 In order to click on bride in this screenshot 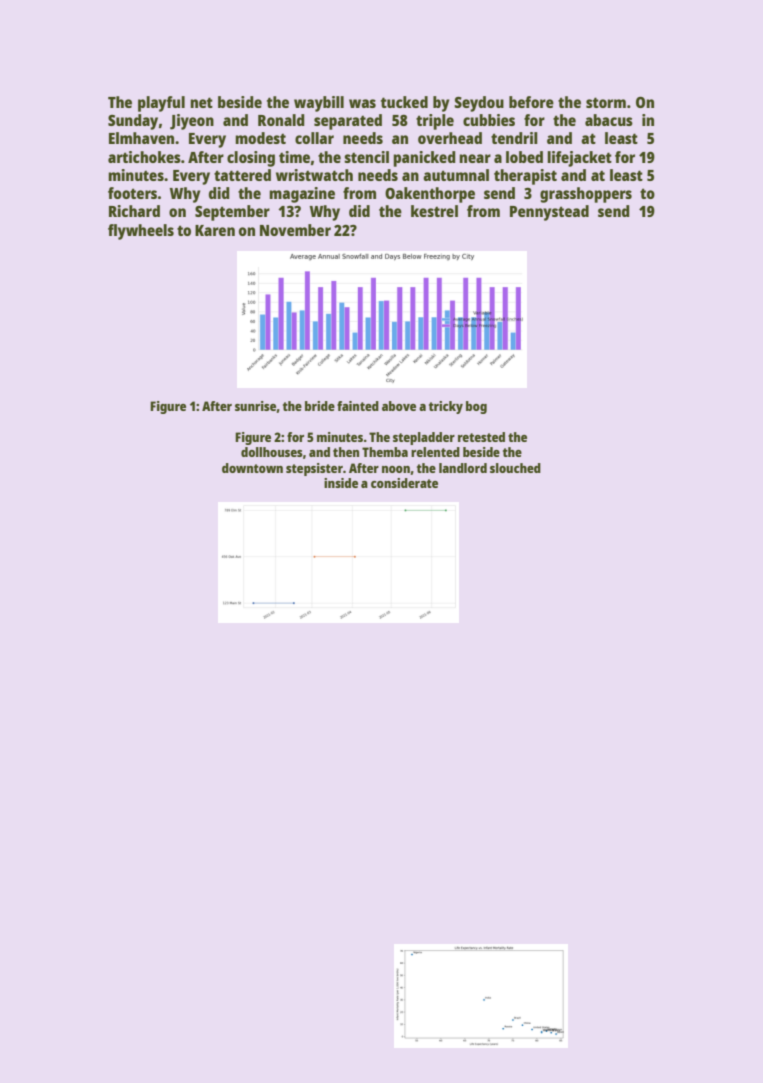, I will do `click(320, 406)`.
